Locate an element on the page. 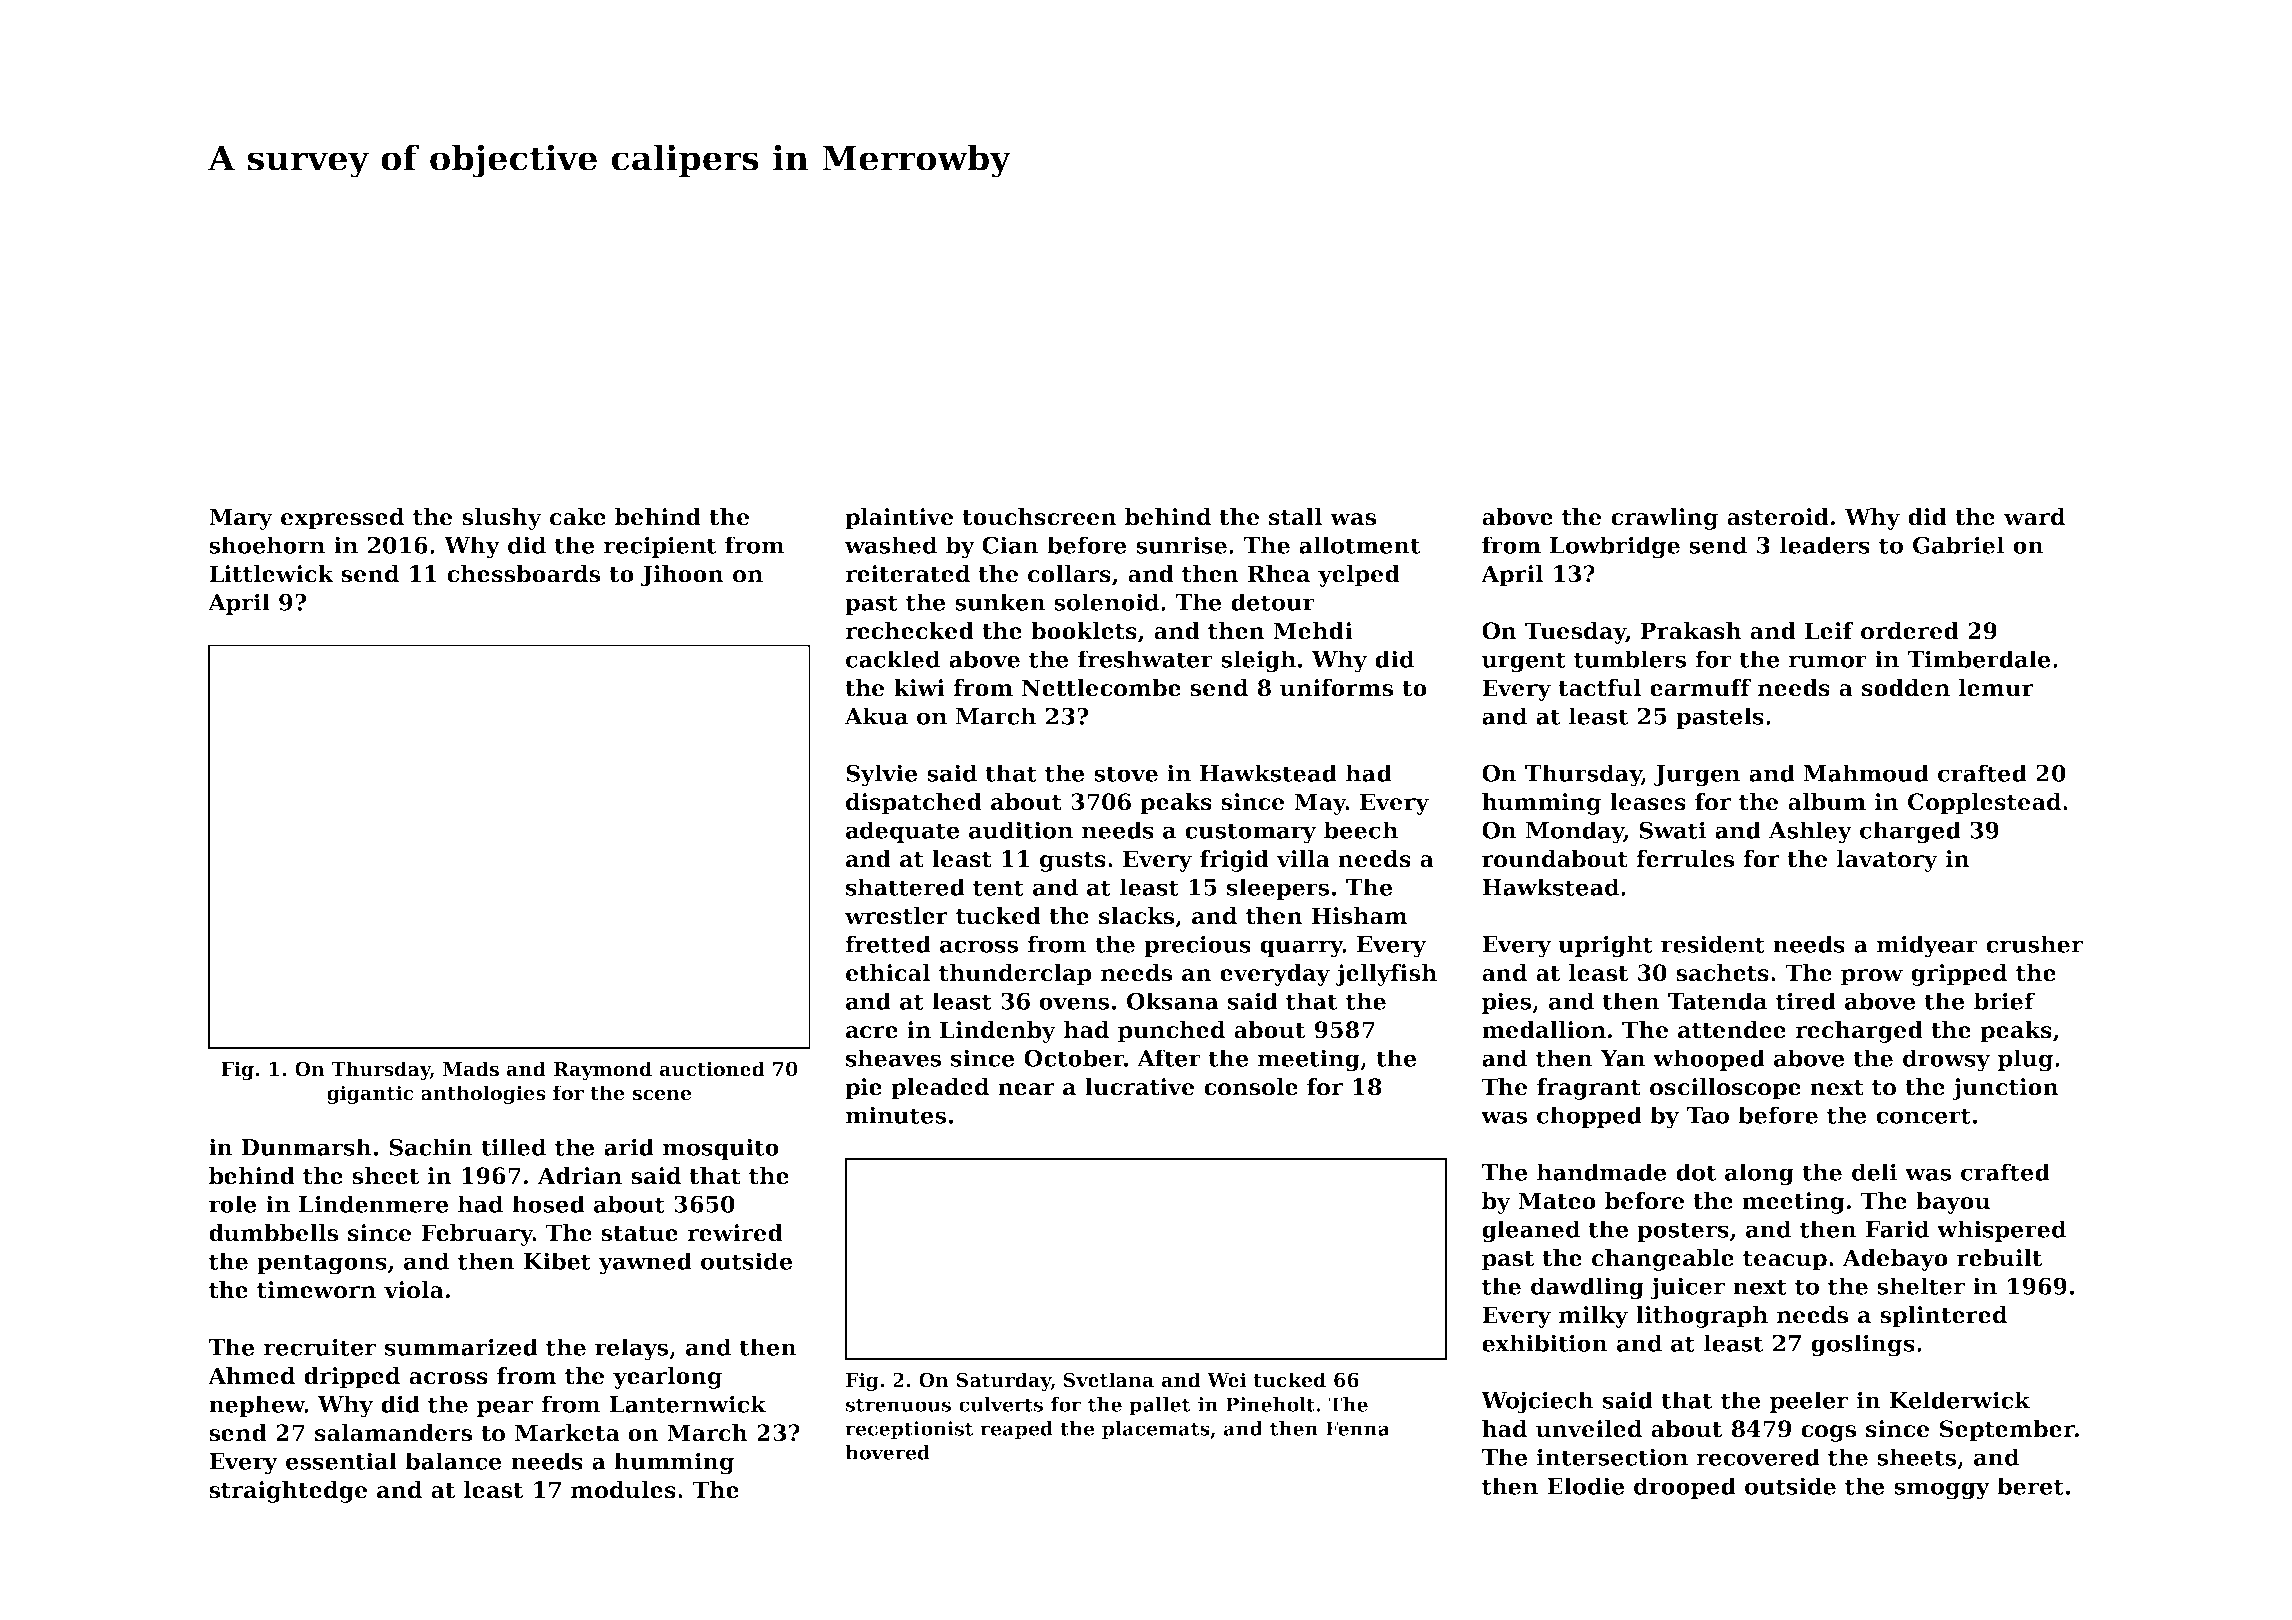 Image resolution: width=2292 pixels, height=1620 pixels. beret is located at coordinates (2030, 1486).
